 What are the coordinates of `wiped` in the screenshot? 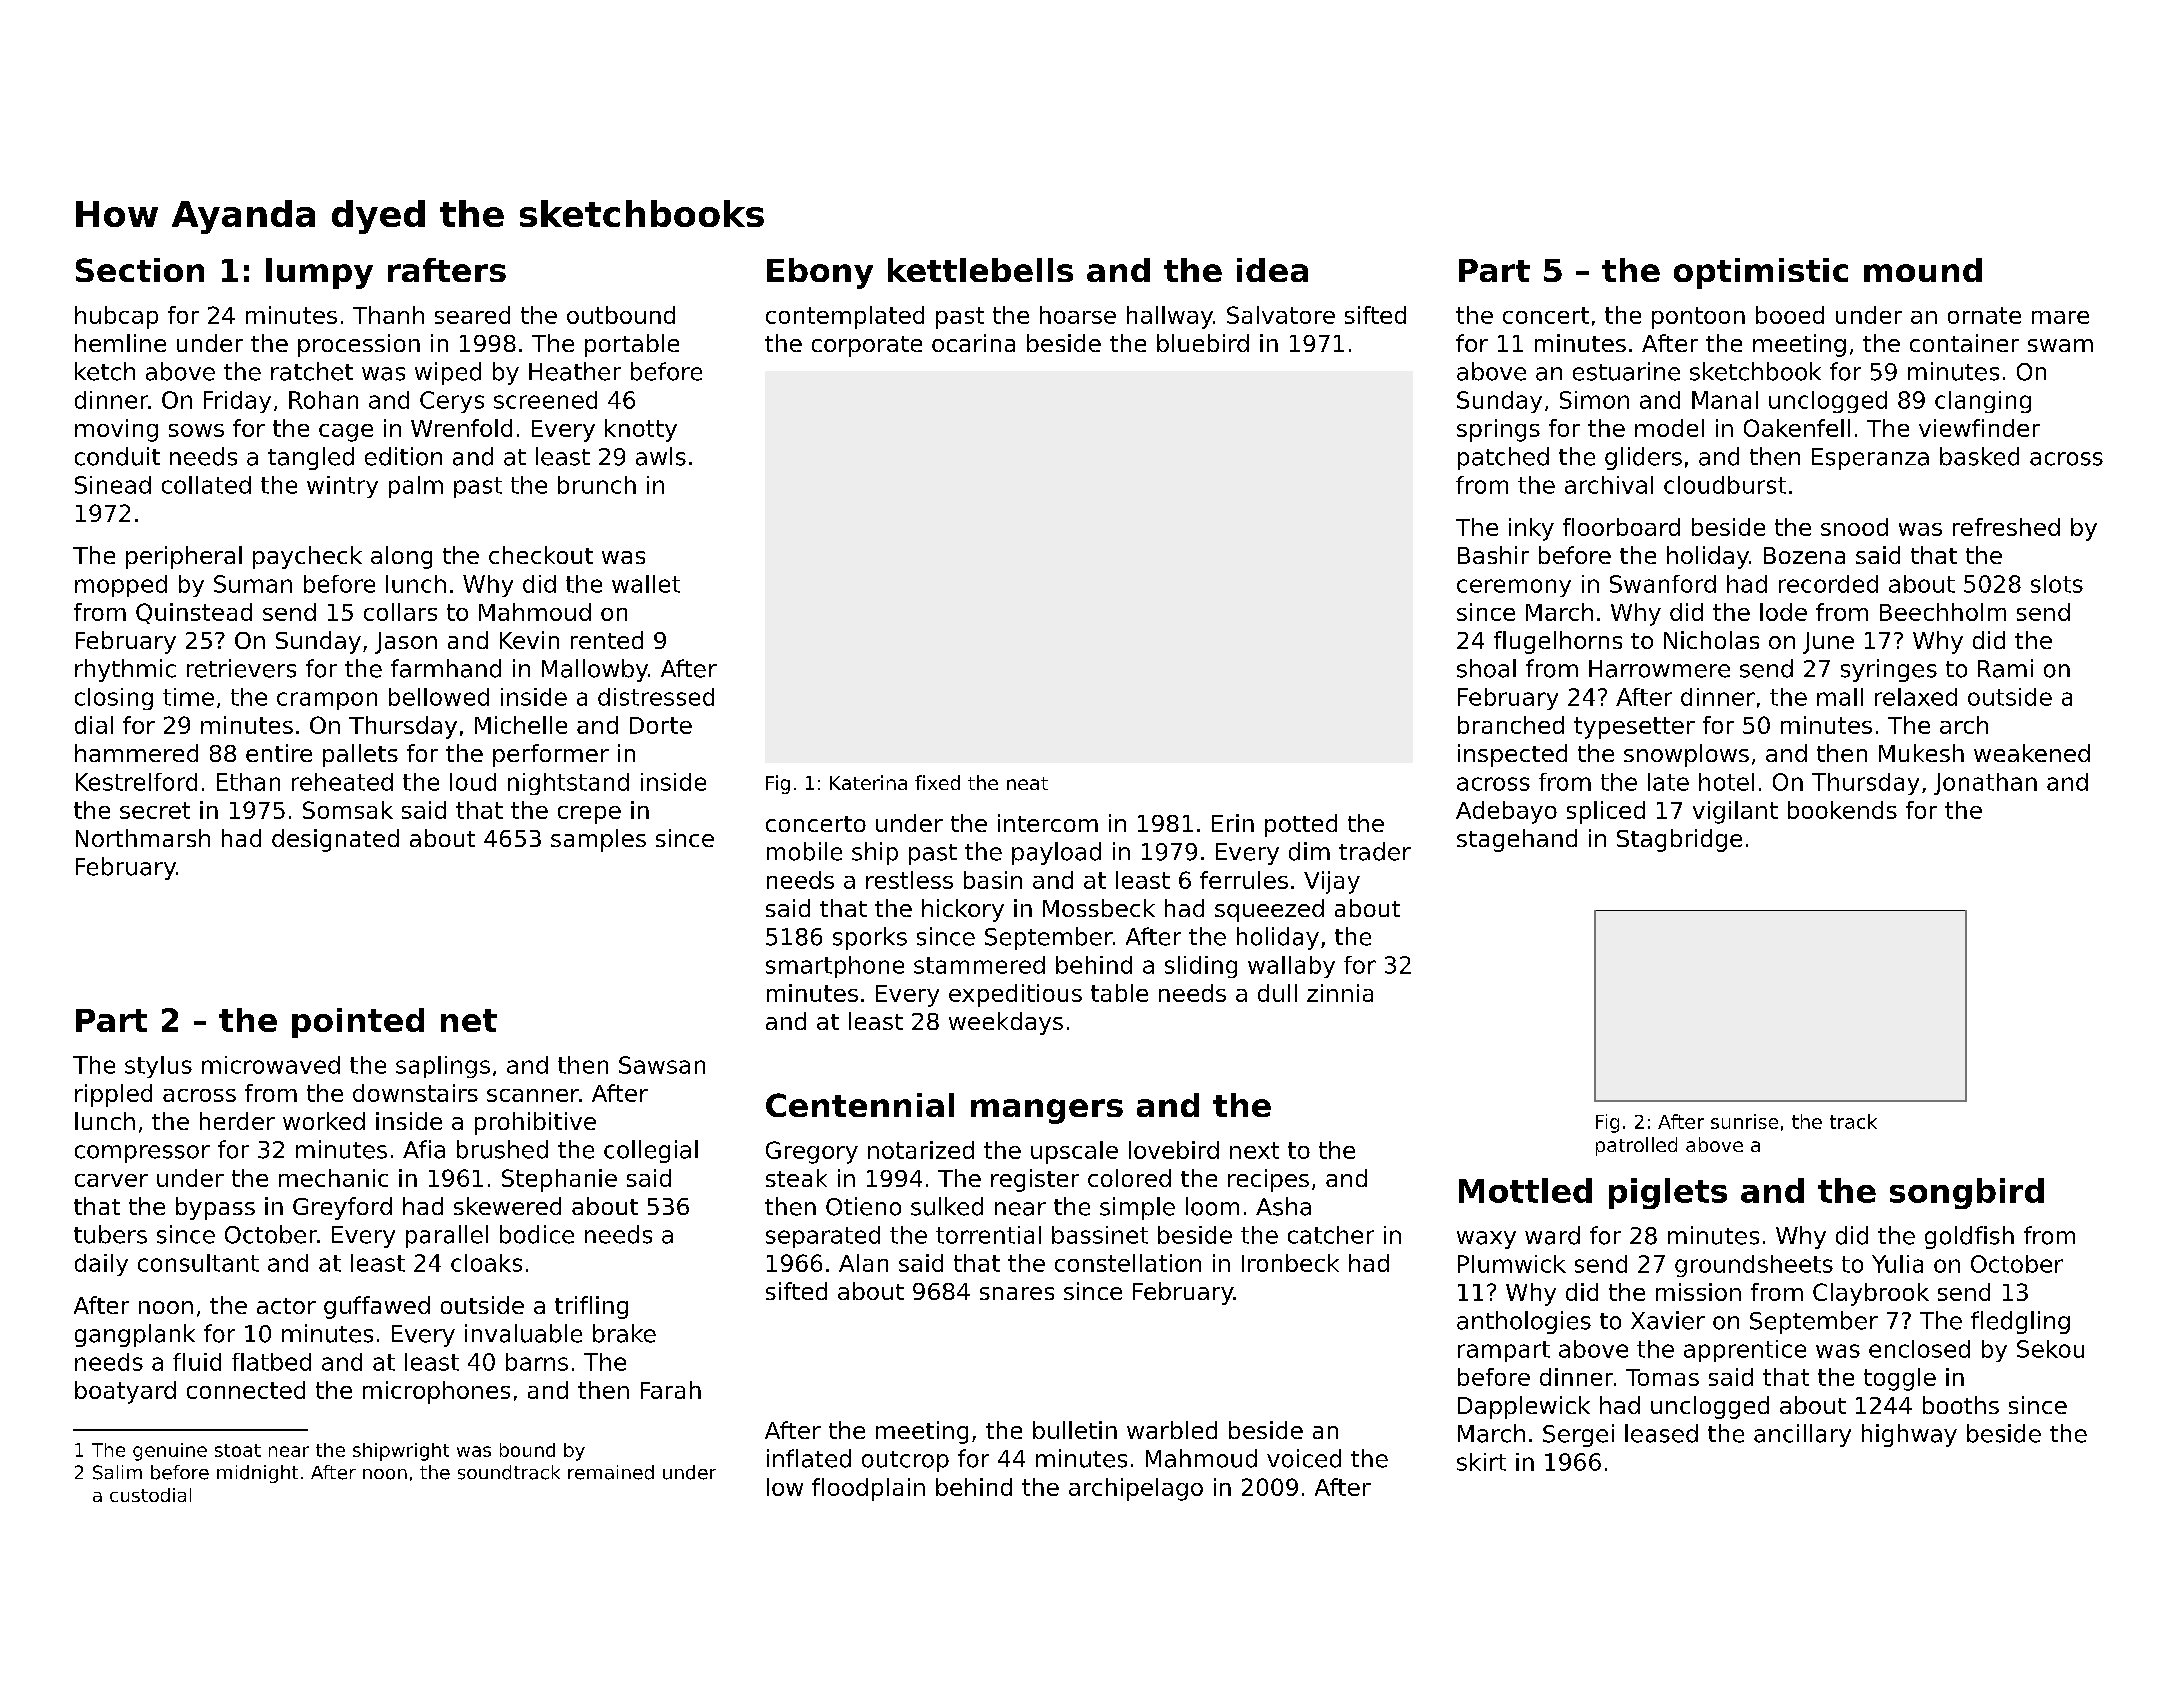 It's located at (448, 373).
